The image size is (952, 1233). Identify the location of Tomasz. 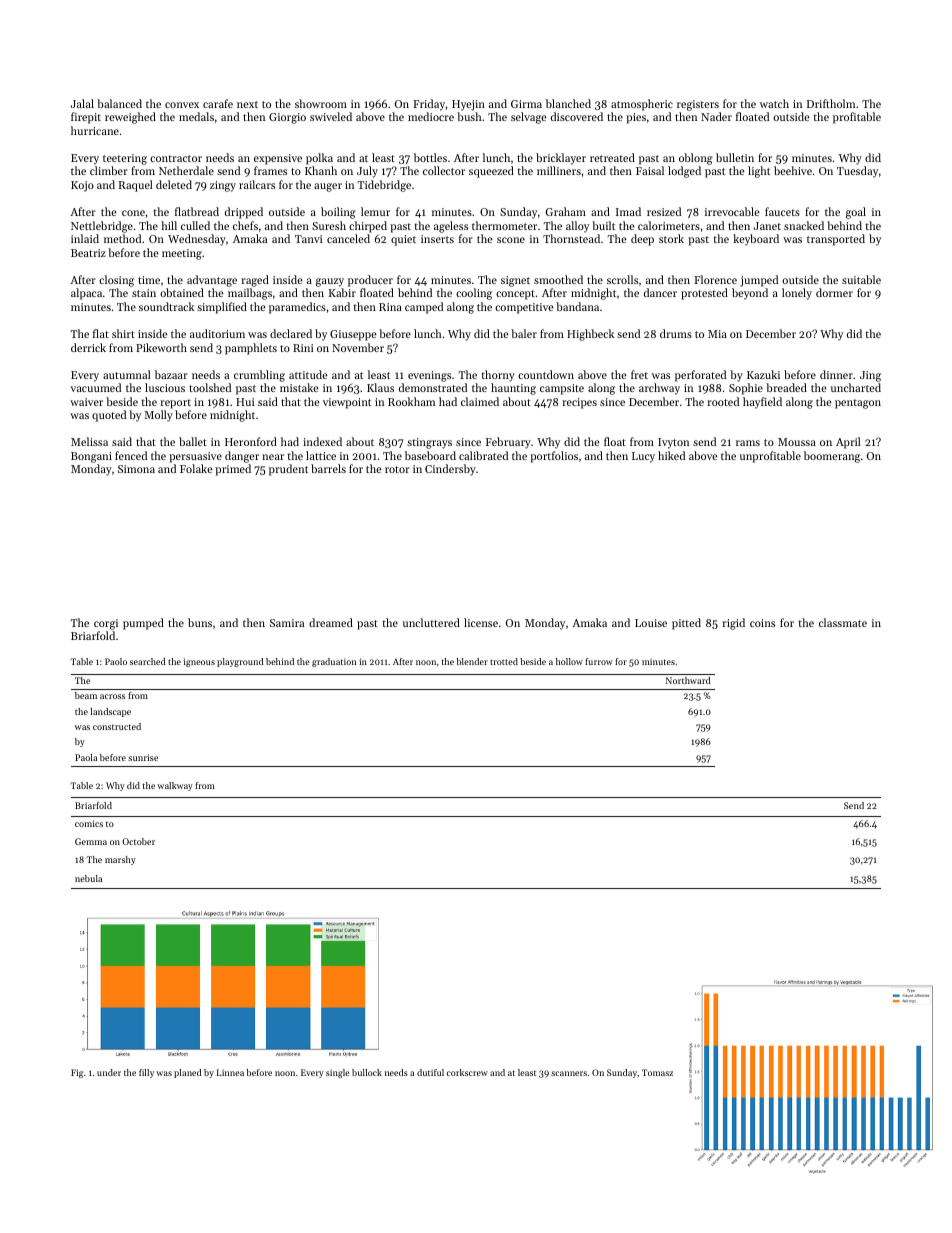
(657, 1072).
